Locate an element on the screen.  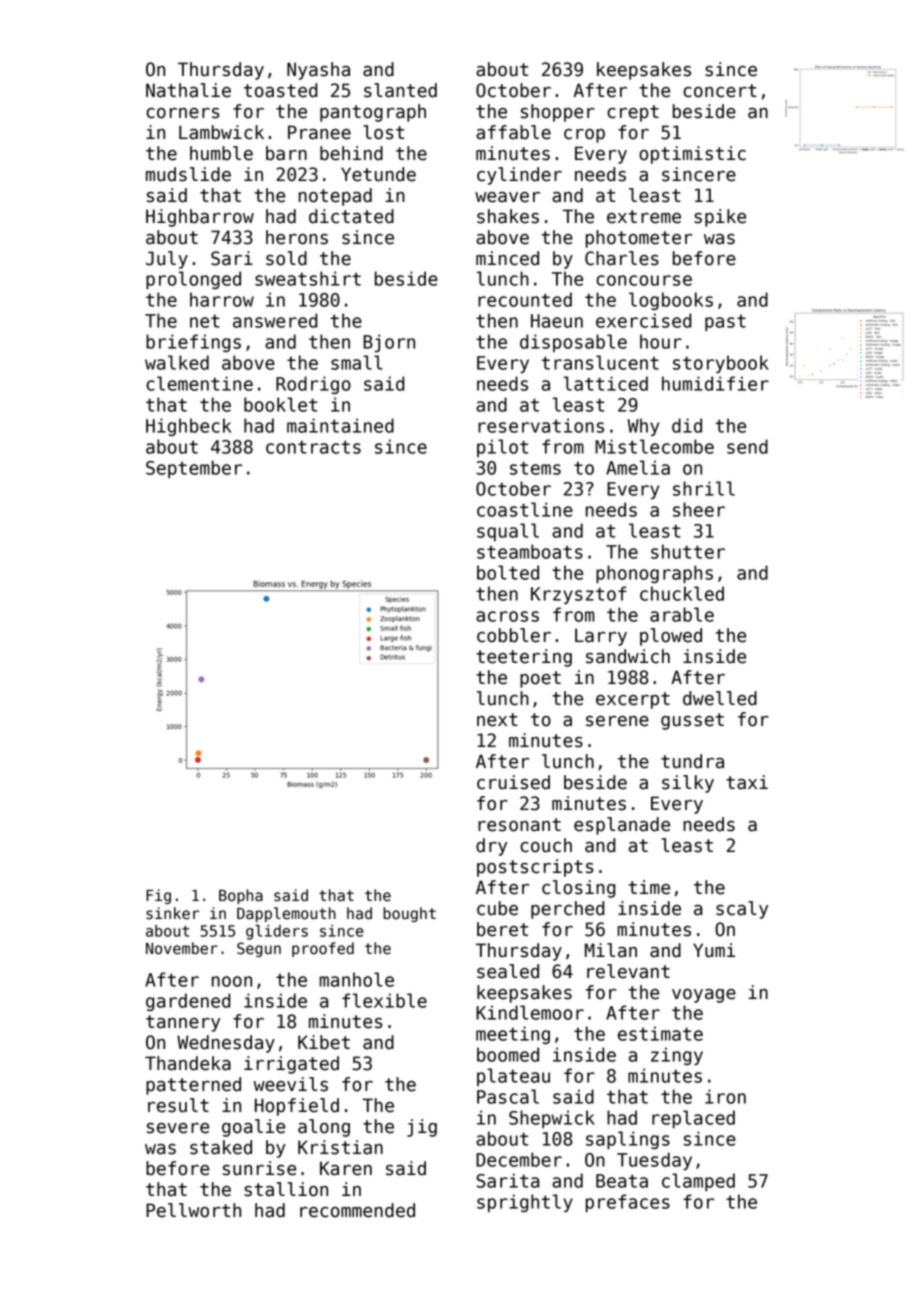
slanted is located at coordinates (400, 90).
